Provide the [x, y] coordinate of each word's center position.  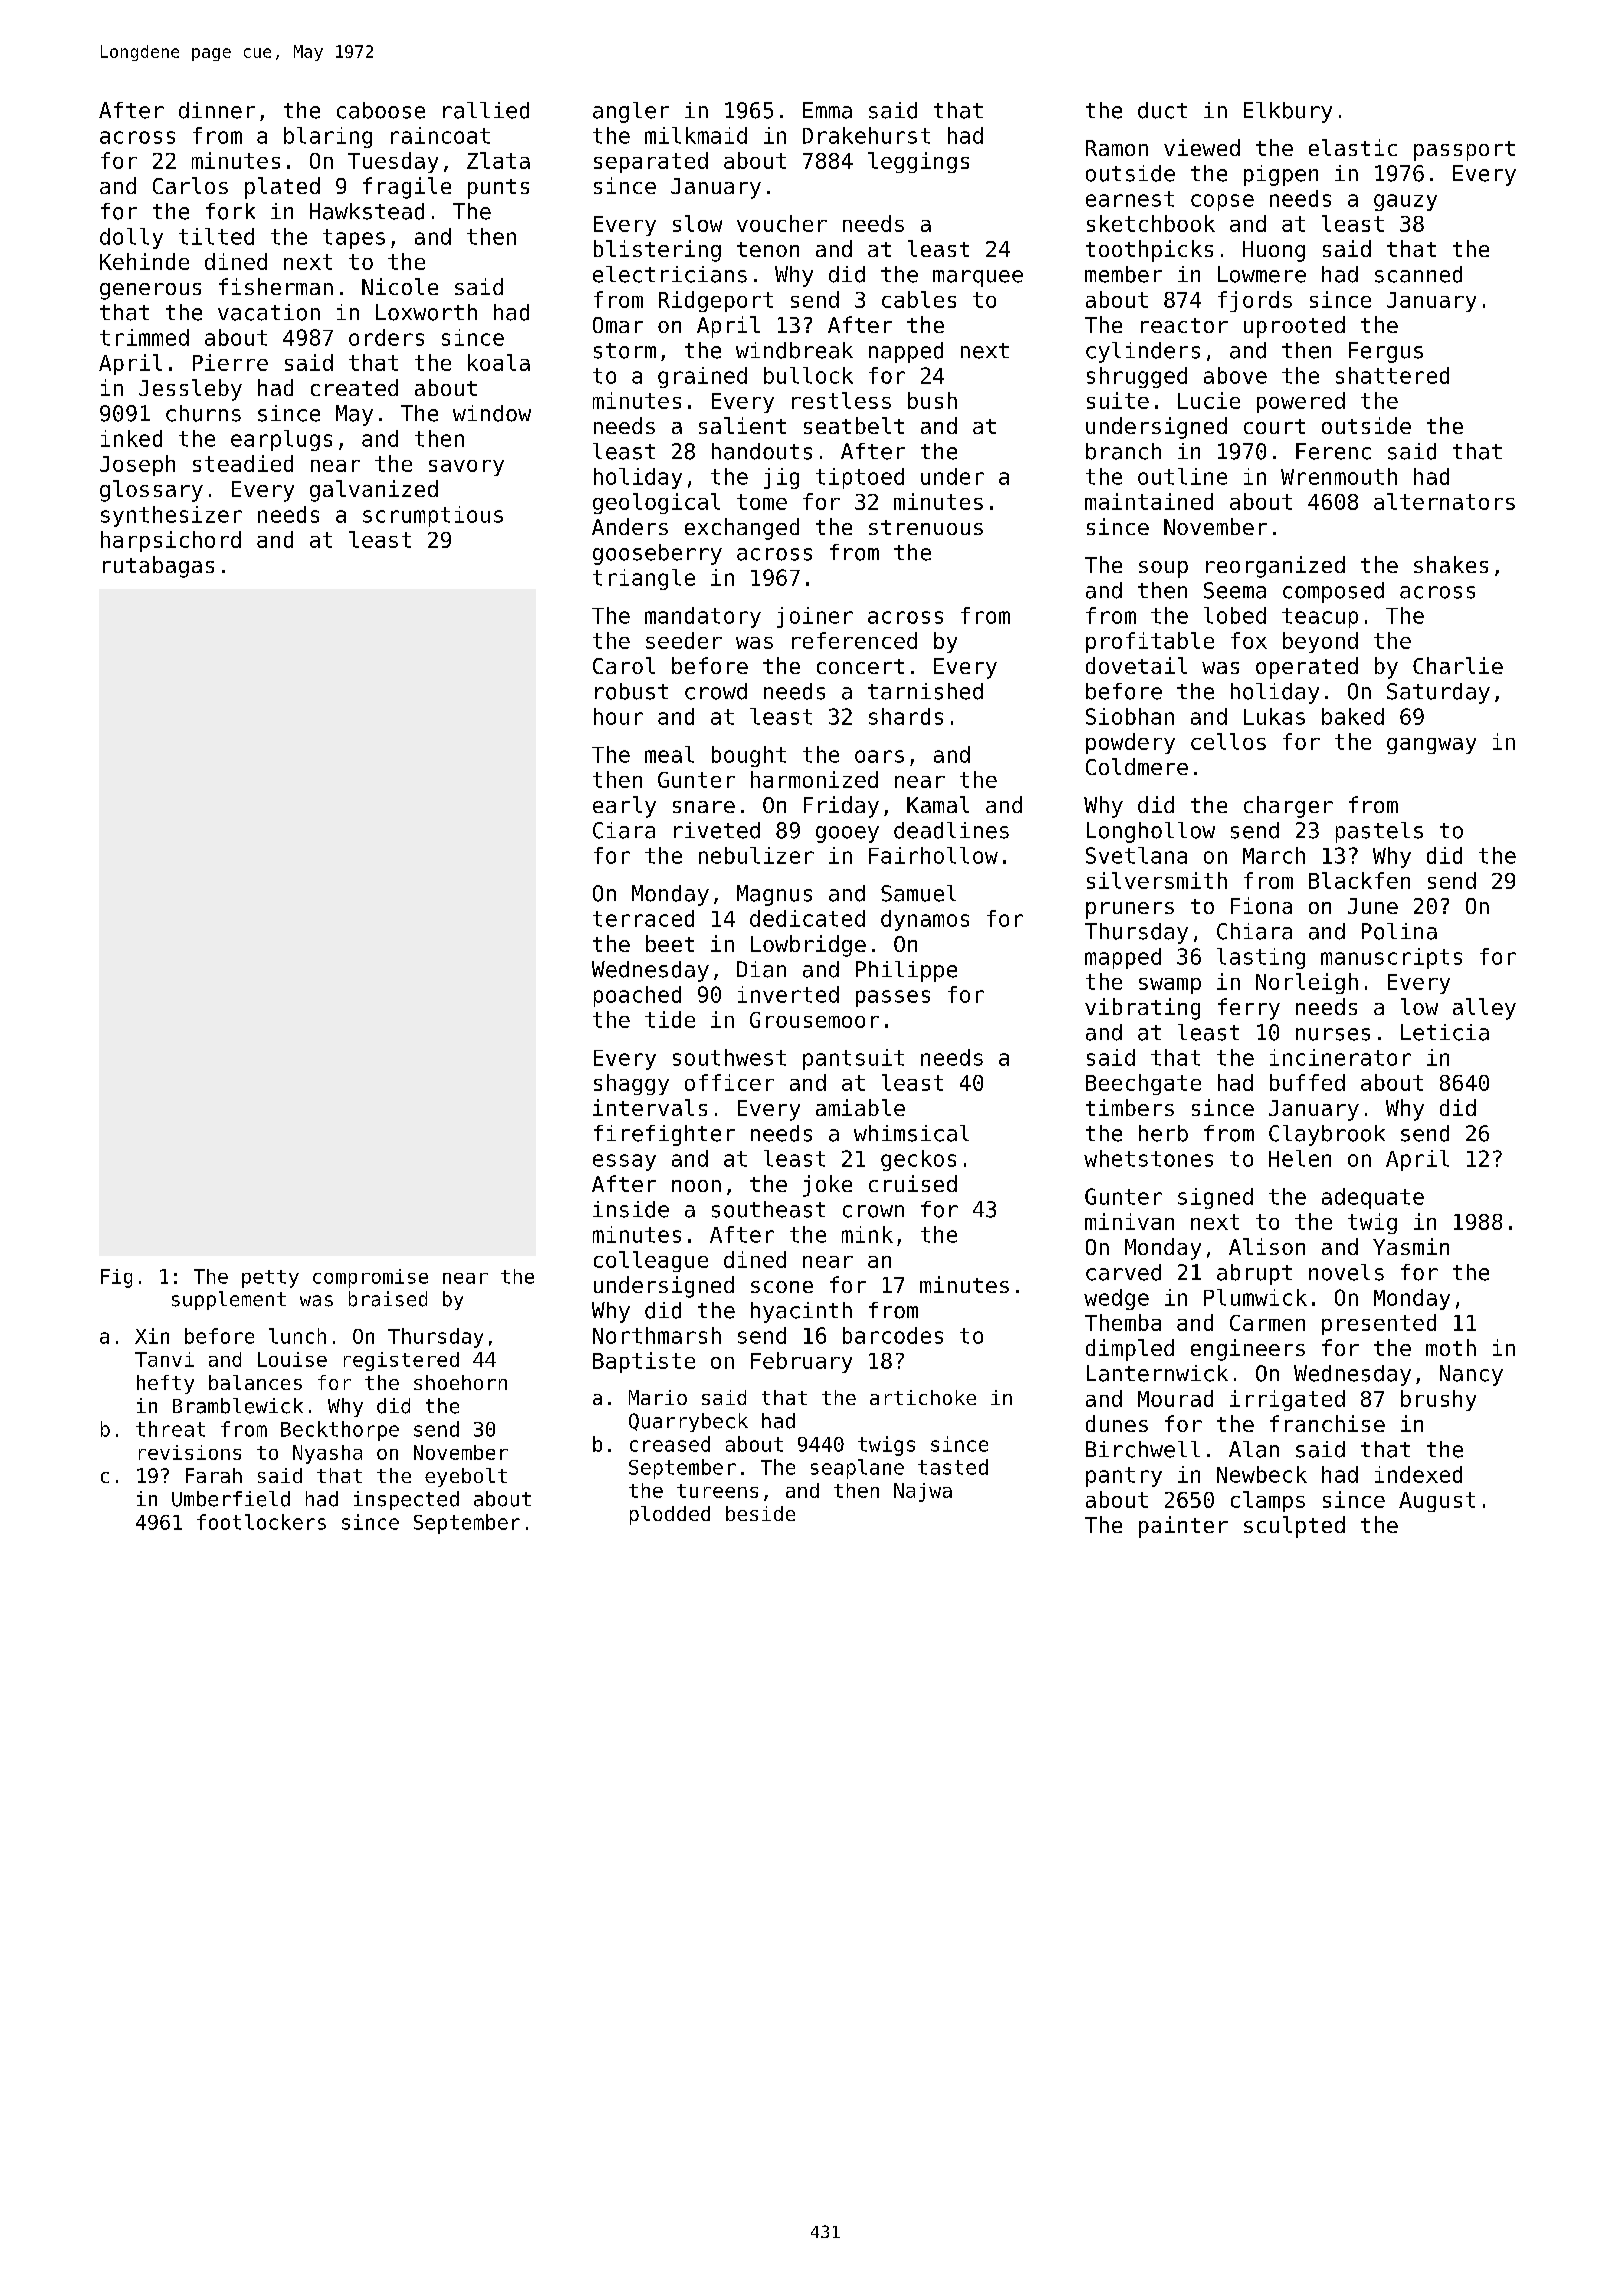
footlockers [261, 1522]
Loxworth [426, 312]
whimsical [911, 1133]
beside [760, 1513]
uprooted [1294, 327]
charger [1288, 807]
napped [906, 352]
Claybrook [1327, 1135]
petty [270, 1279]
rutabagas [158, 567]
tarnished [925, 691]
